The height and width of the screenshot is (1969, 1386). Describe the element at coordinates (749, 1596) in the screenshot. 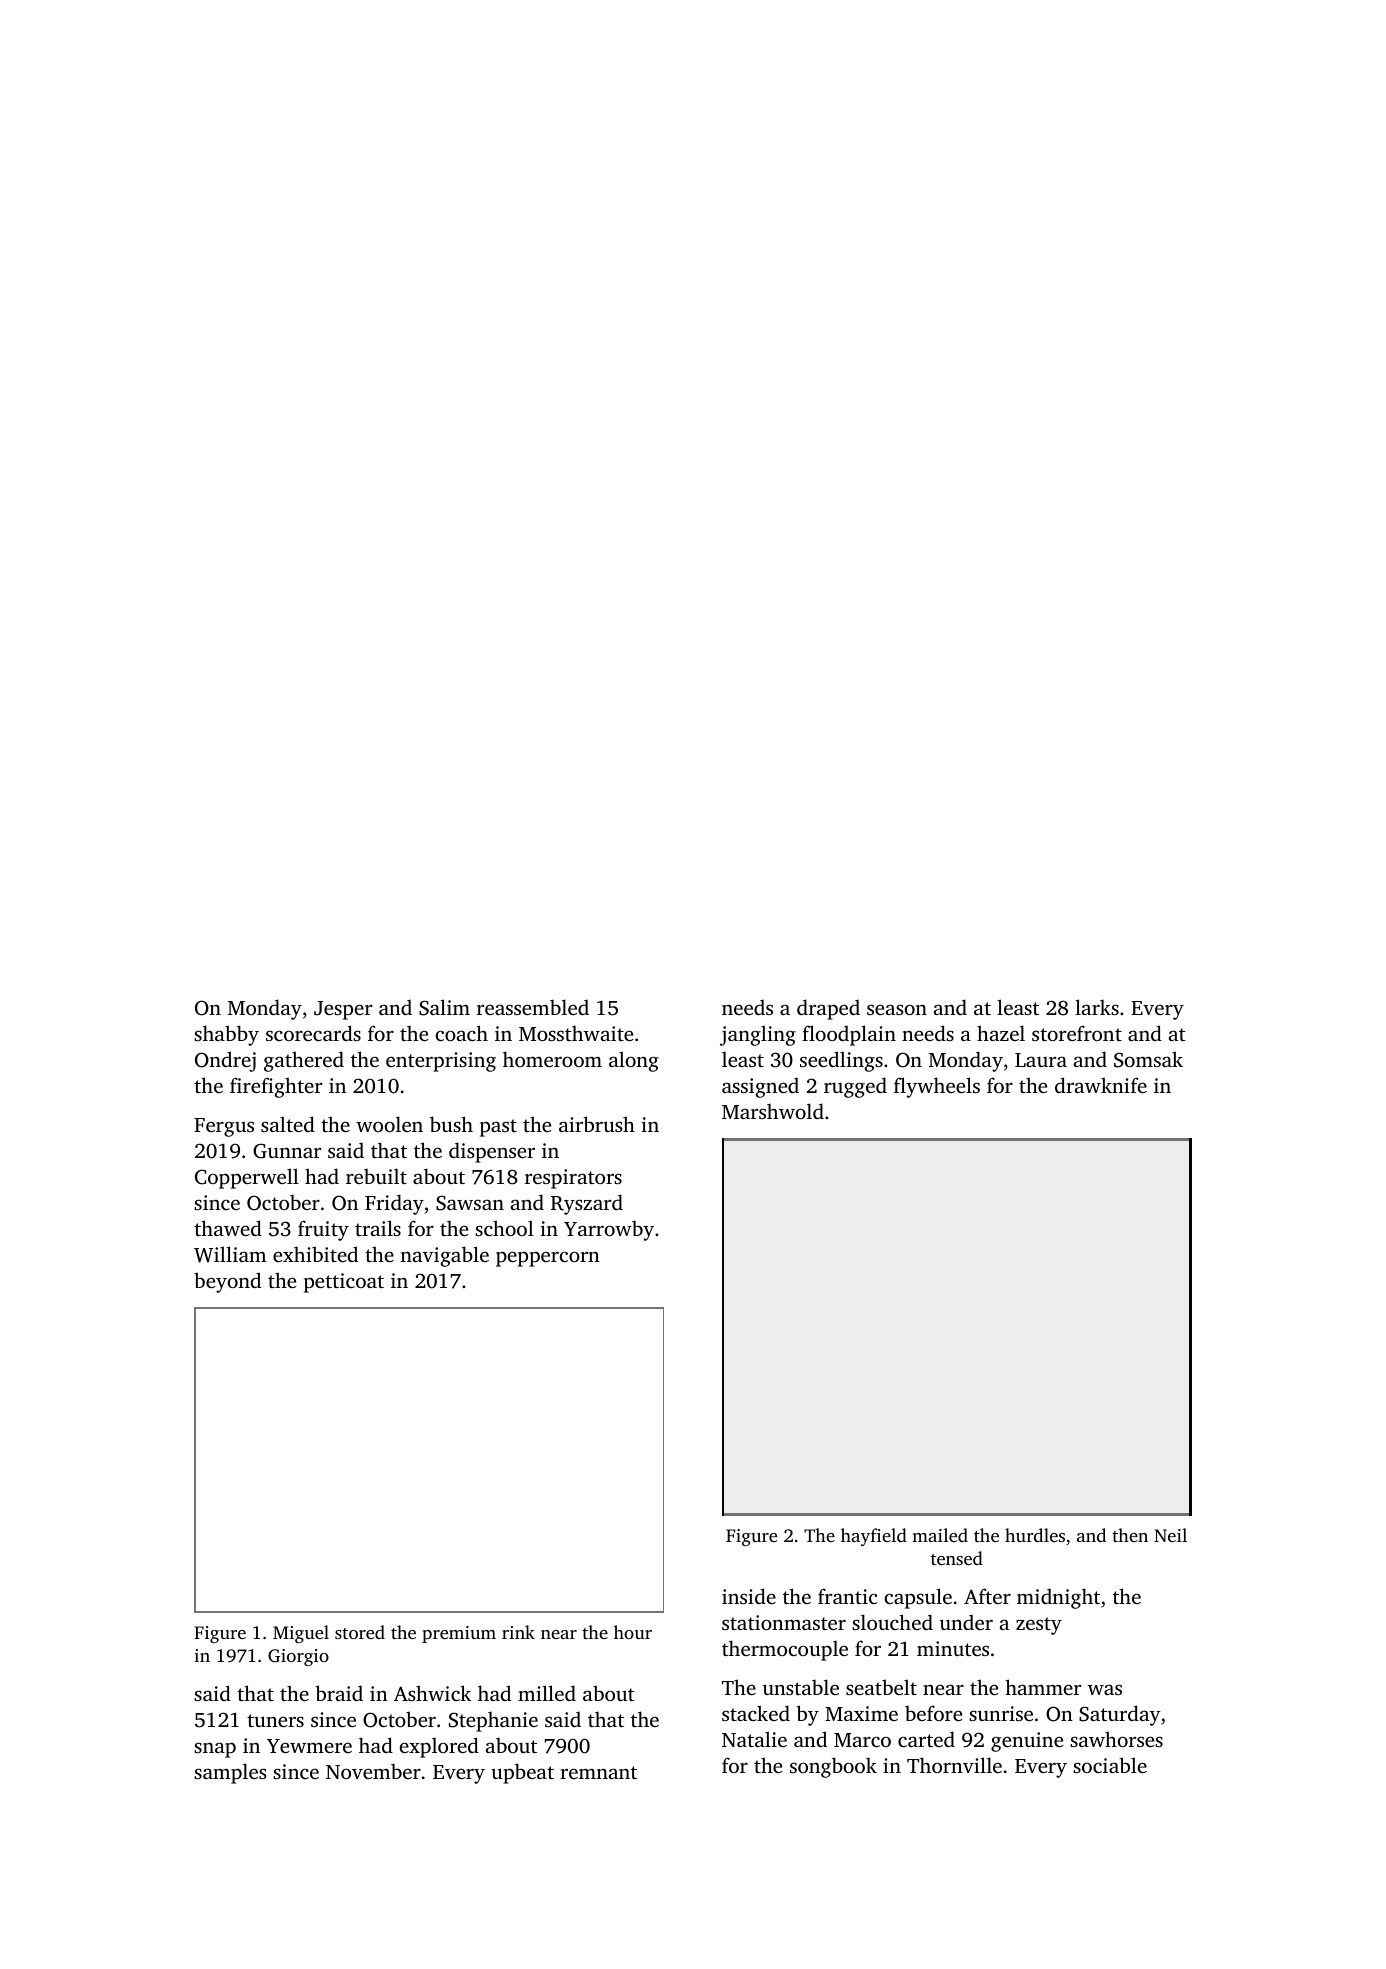

I see `inside` at that location.
